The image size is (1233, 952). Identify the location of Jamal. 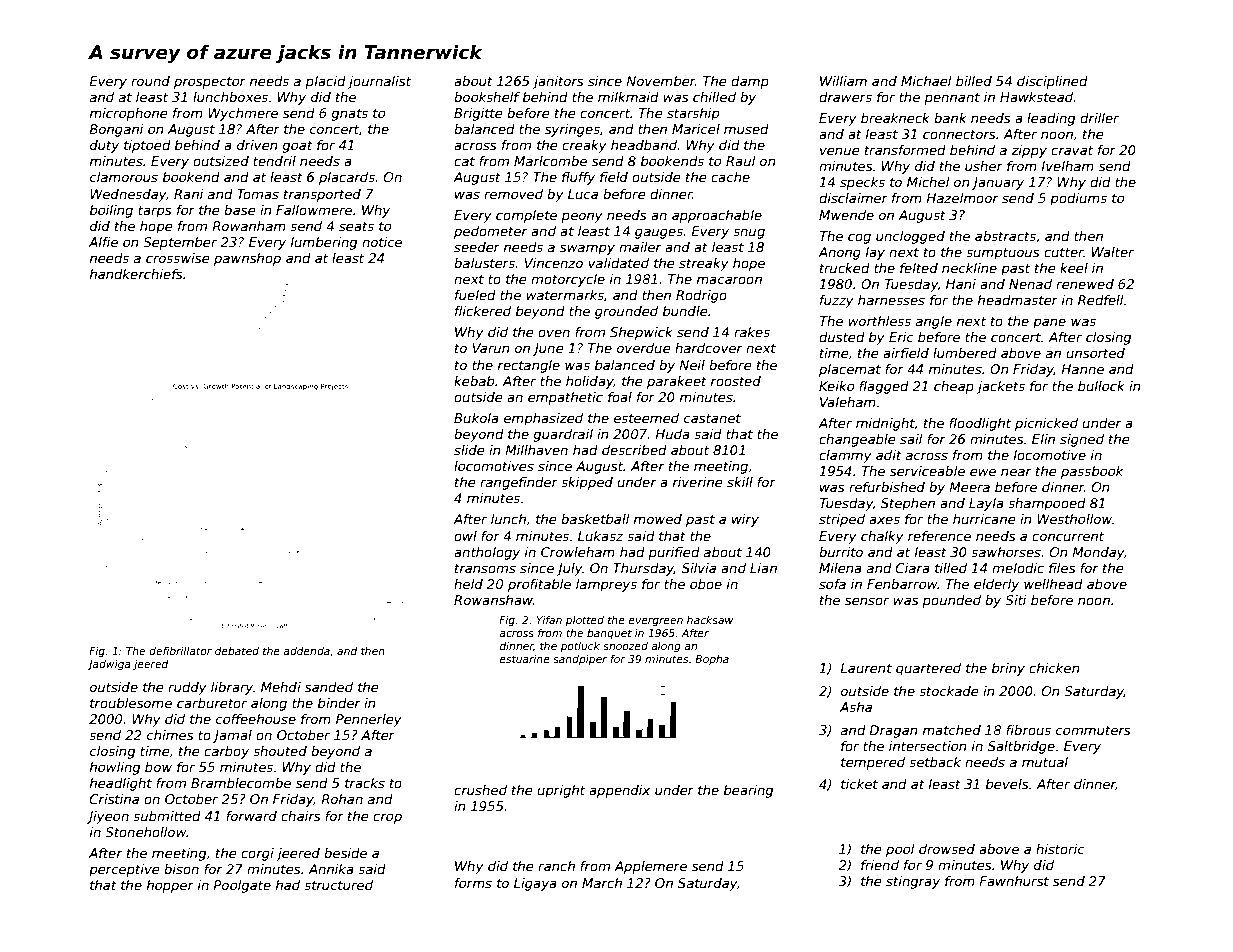
(232, 736).
